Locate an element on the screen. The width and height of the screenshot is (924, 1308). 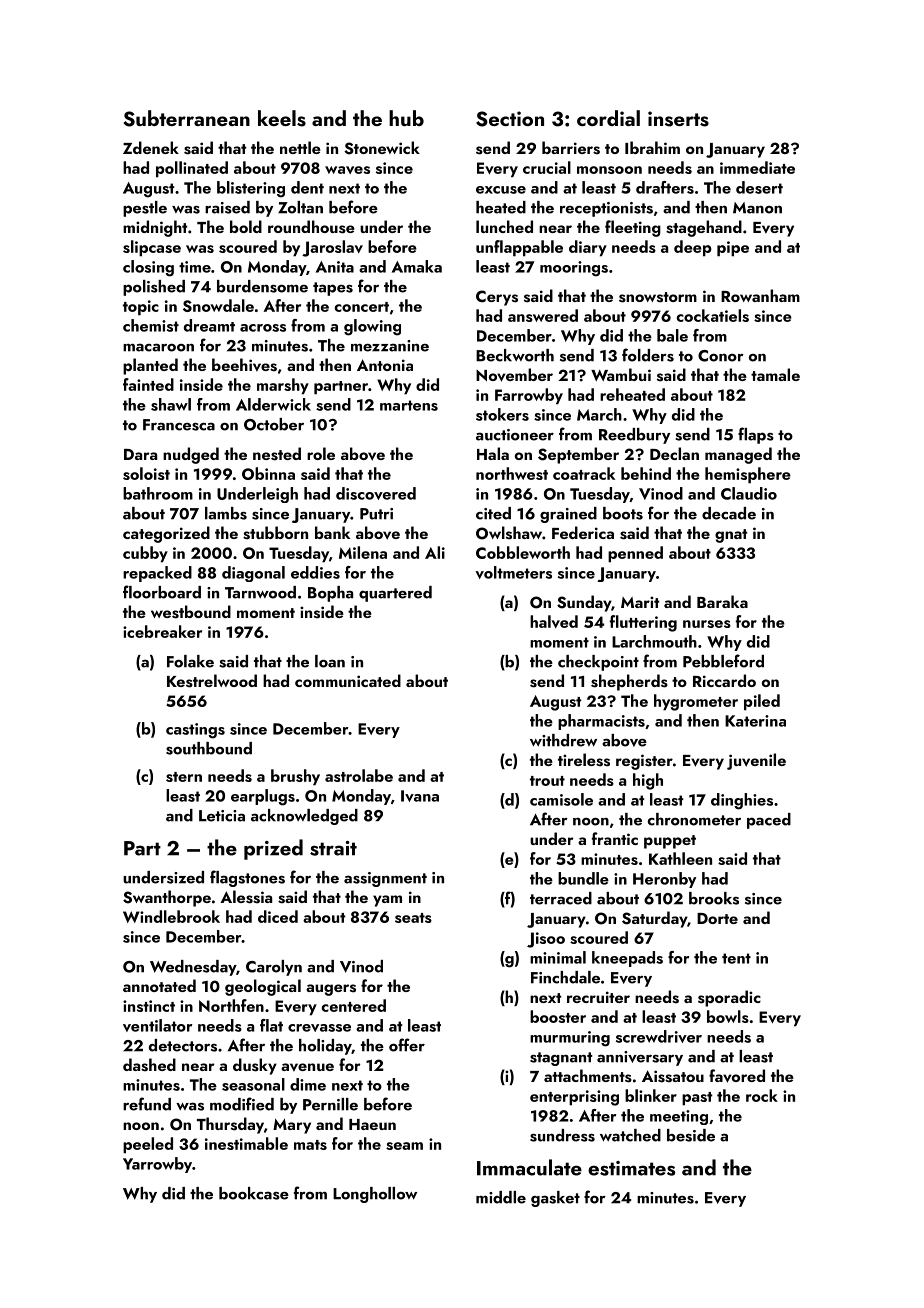
burdensome is located at coordinates (262, 286).
